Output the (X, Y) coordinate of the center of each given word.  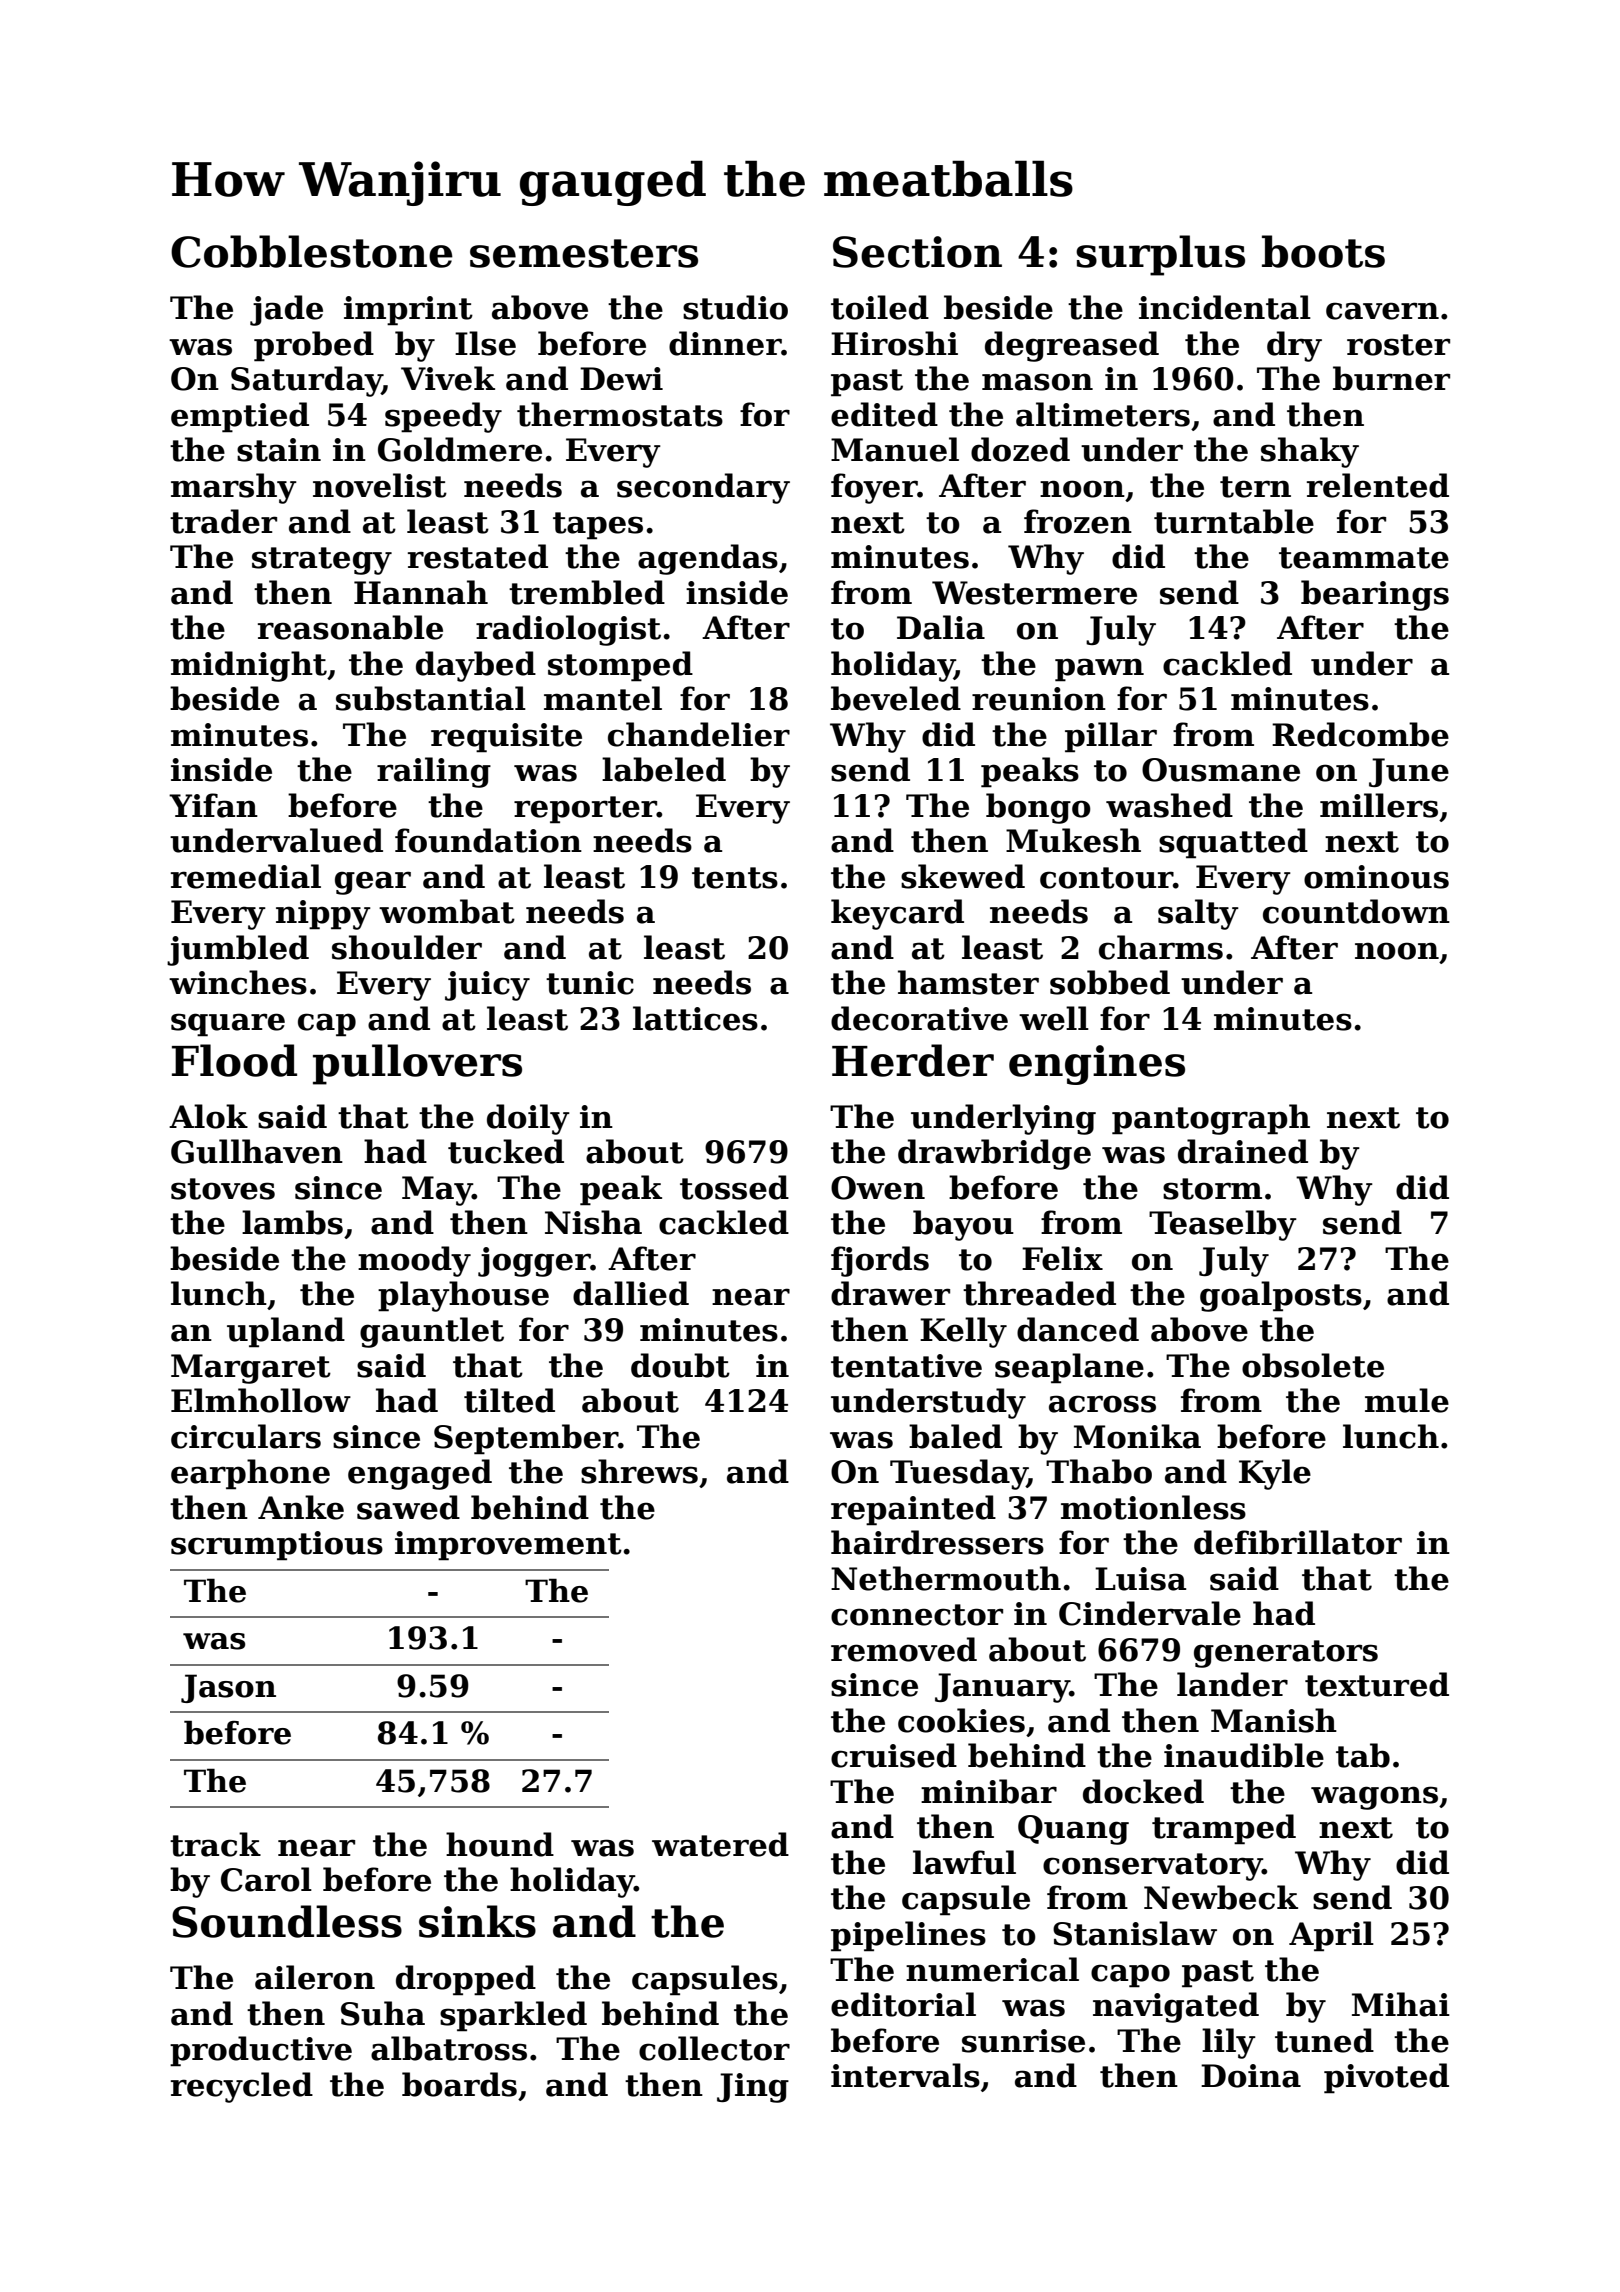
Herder (913, 1060)
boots (1323, 251)
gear (373, 883)
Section (917, 252)
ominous (1376, 877)
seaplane (1069, 1368)
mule (1407, 1400)
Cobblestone (312, 251)
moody (414, 1261)
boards (459, 2084)
